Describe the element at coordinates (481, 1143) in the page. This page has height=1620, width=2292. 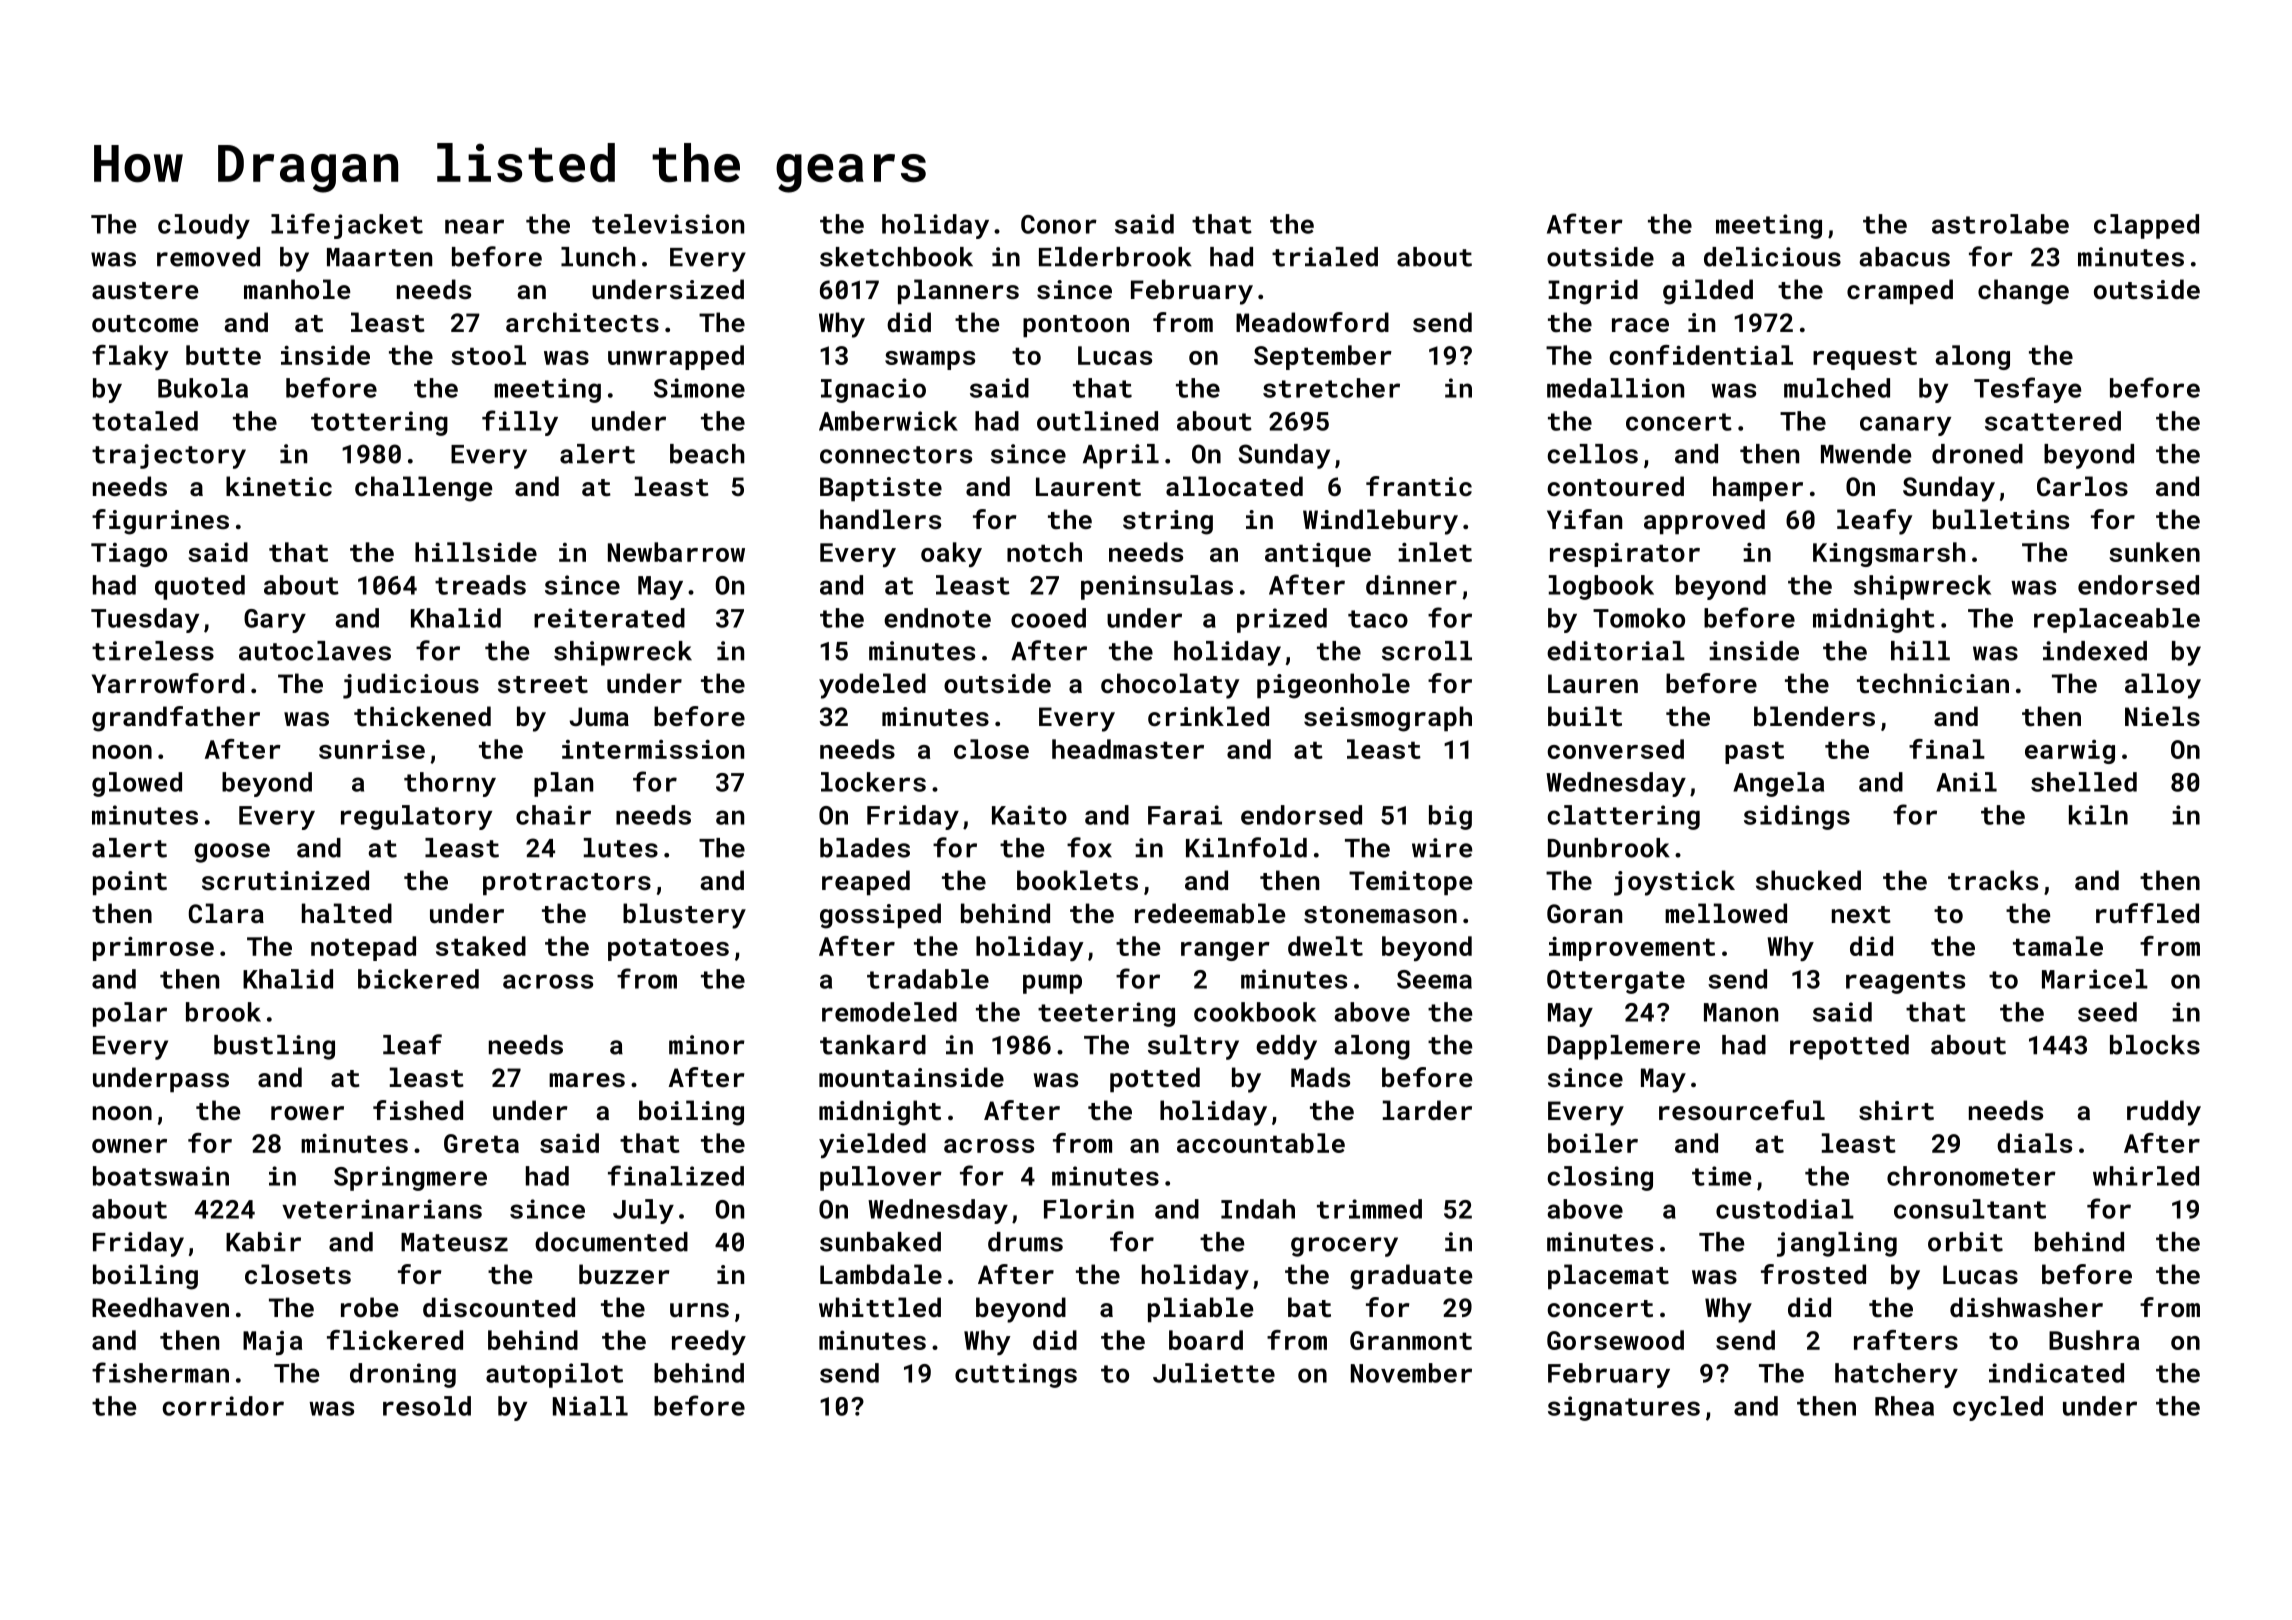
I see `Greta` at that location.
